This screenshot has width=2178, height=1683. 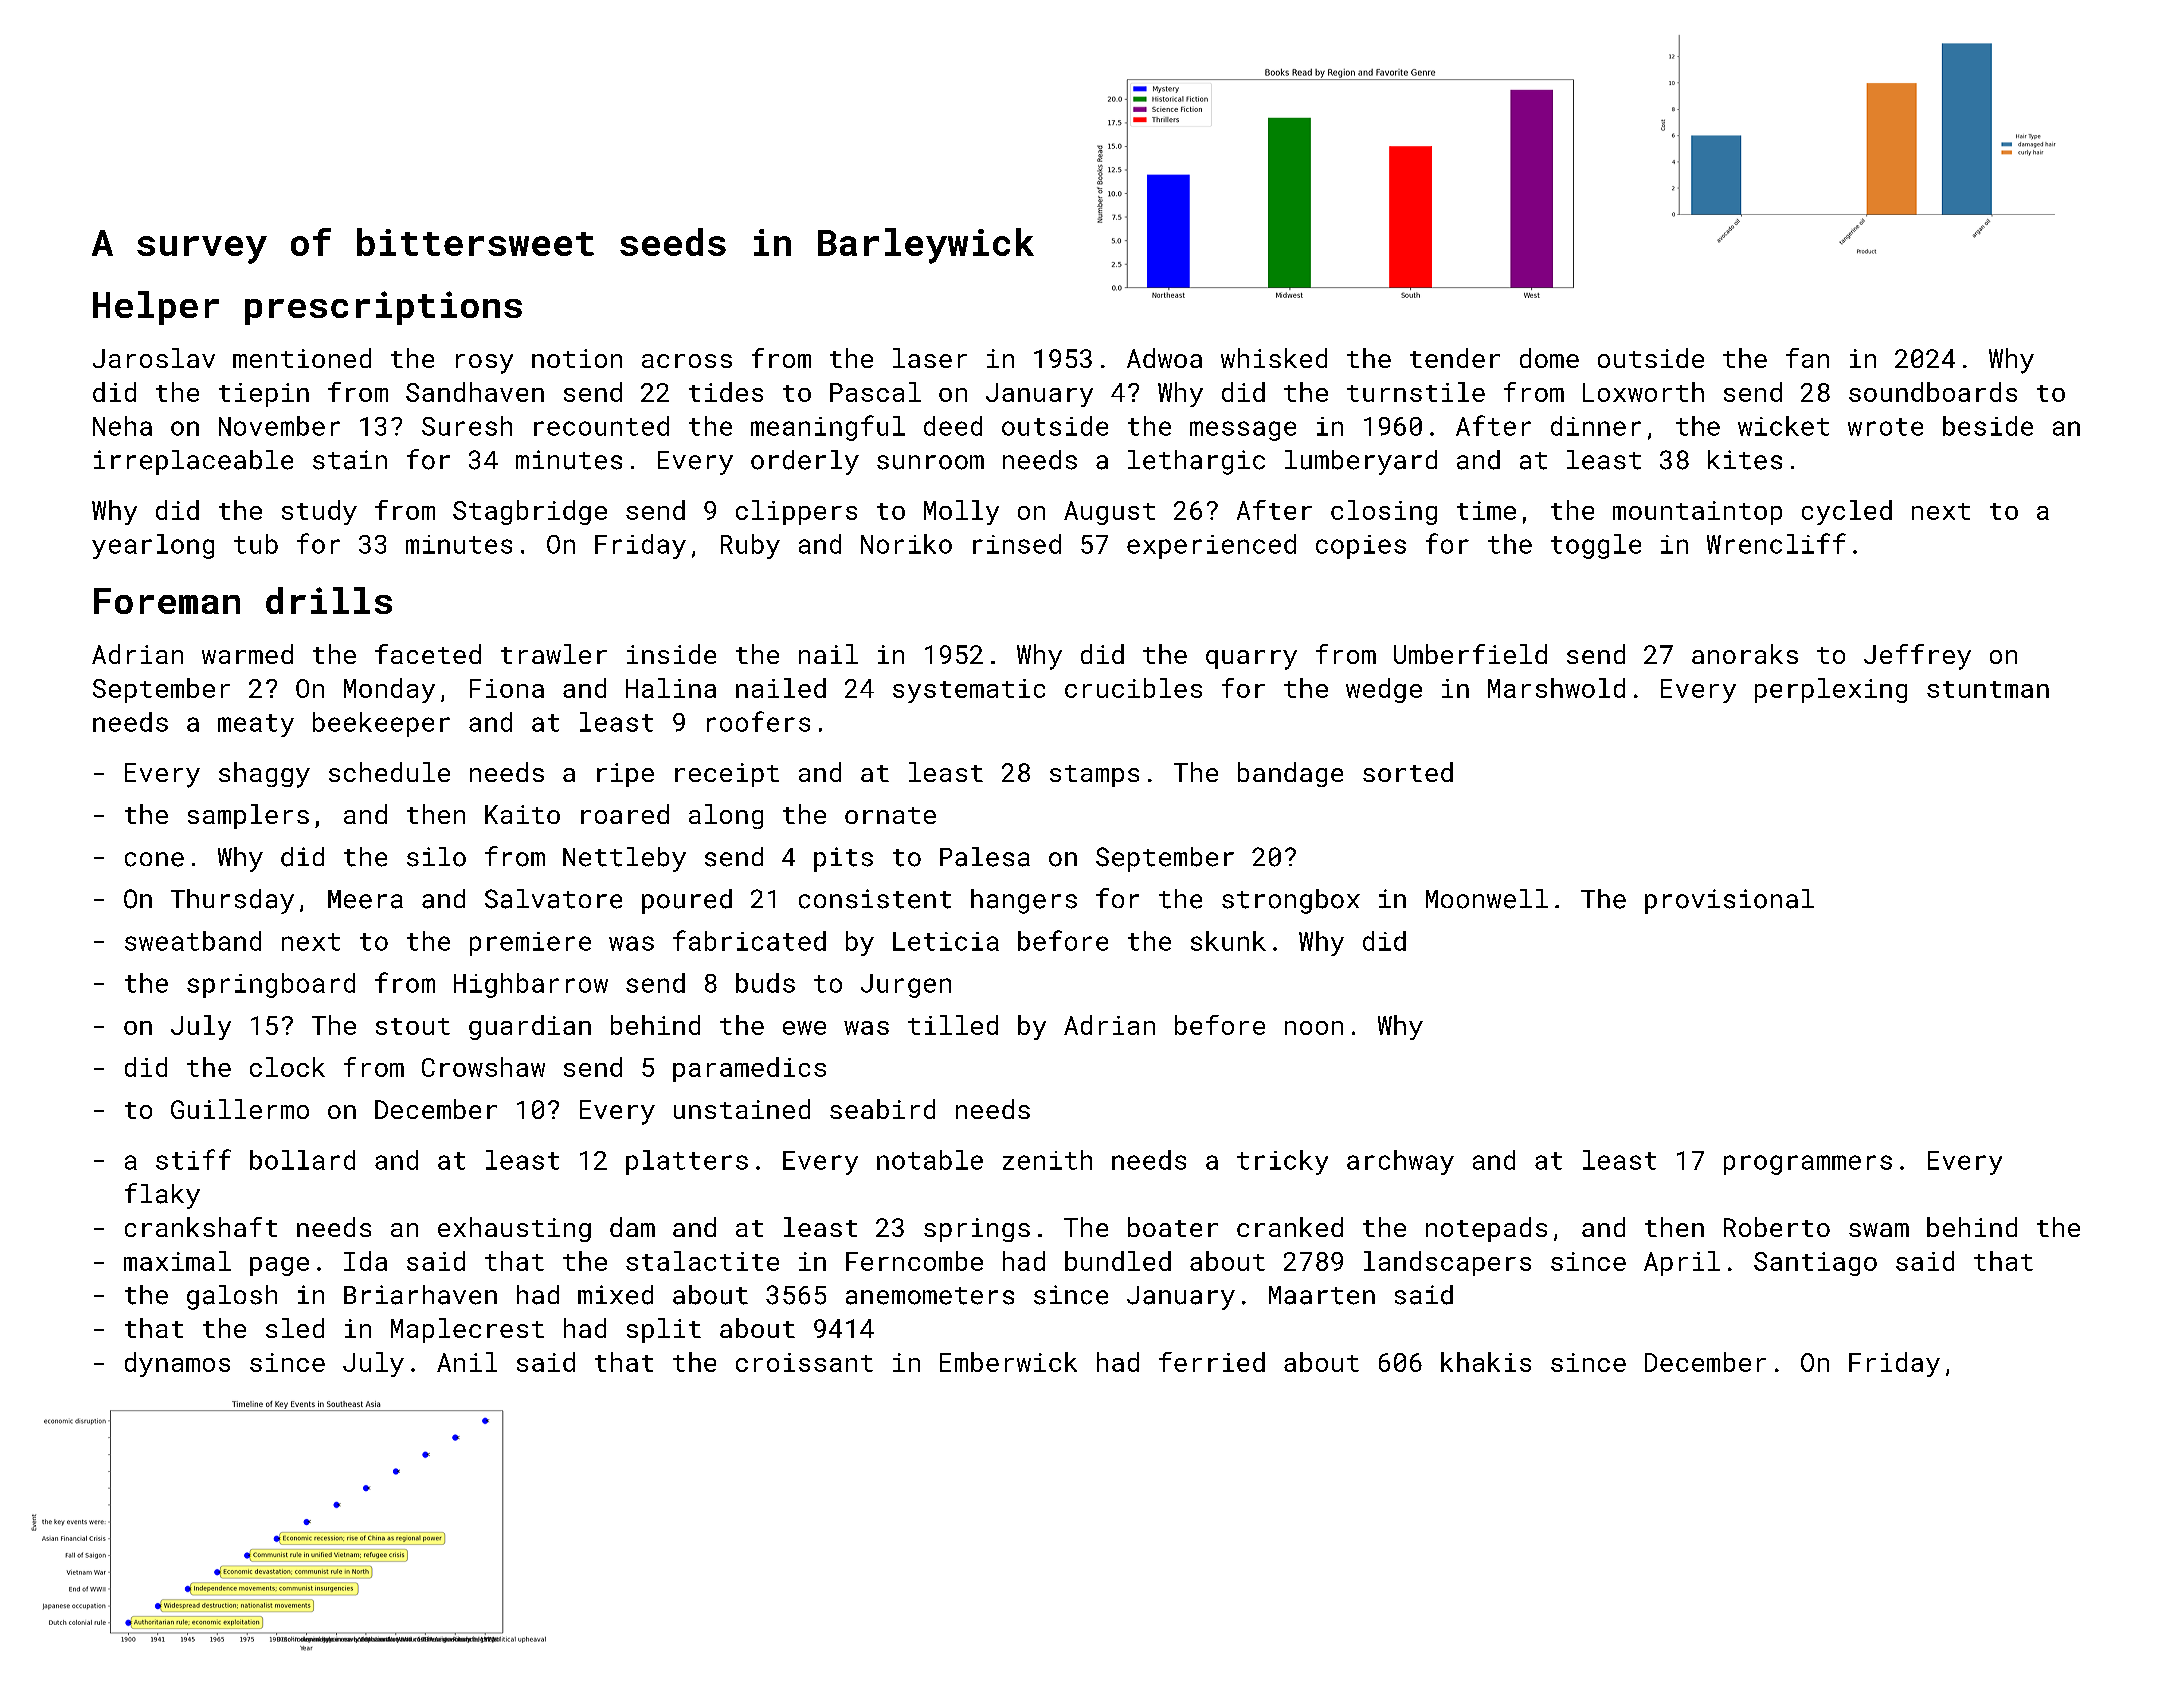 I want to click on dynamos, so click(x=177, y=1364).
